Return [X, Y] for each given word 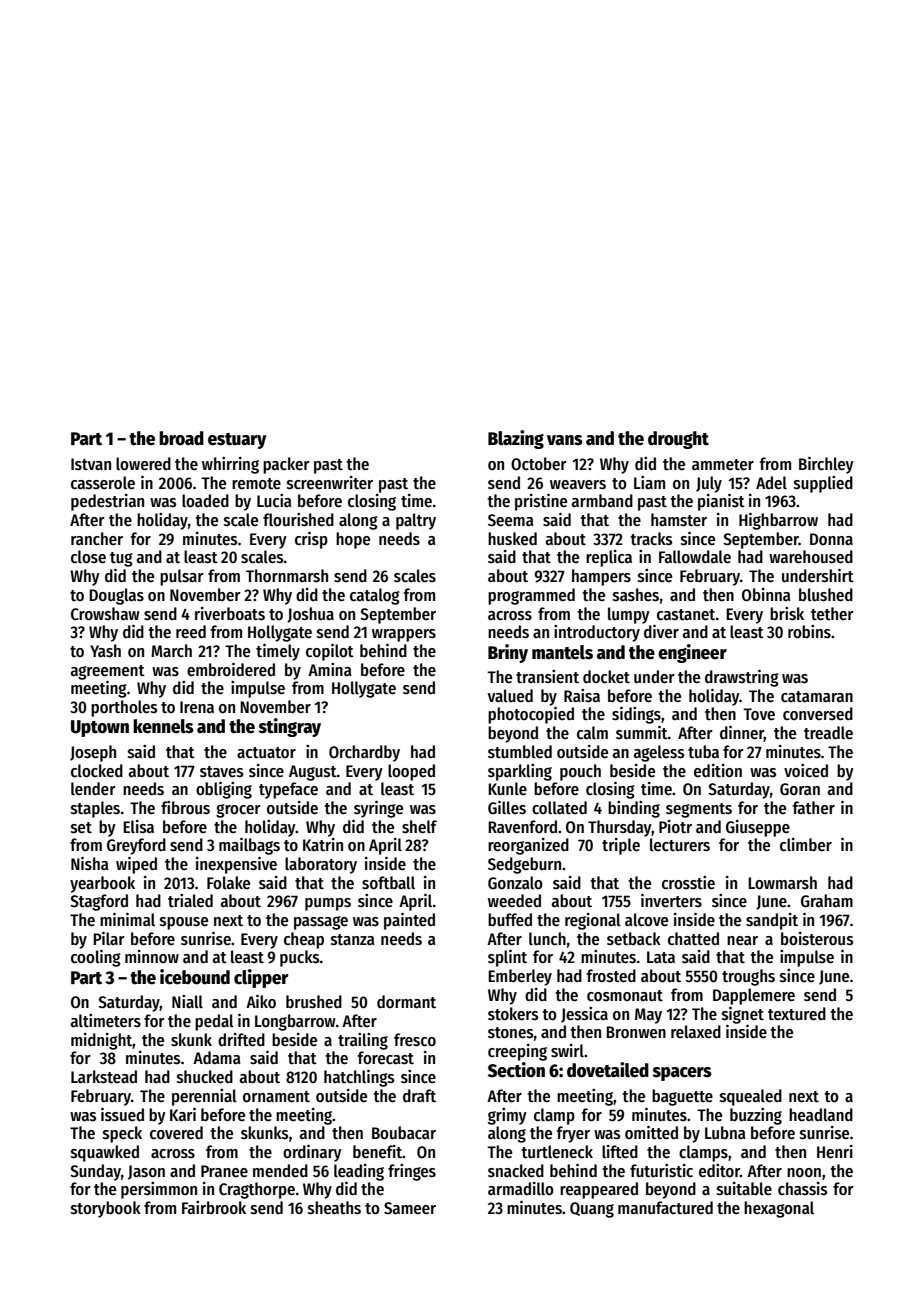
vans [565, 440]
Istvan [91, 464]
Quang [592, 1210]
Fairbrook [214, 1208]
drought [678, 440]
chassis [802, 1189]
